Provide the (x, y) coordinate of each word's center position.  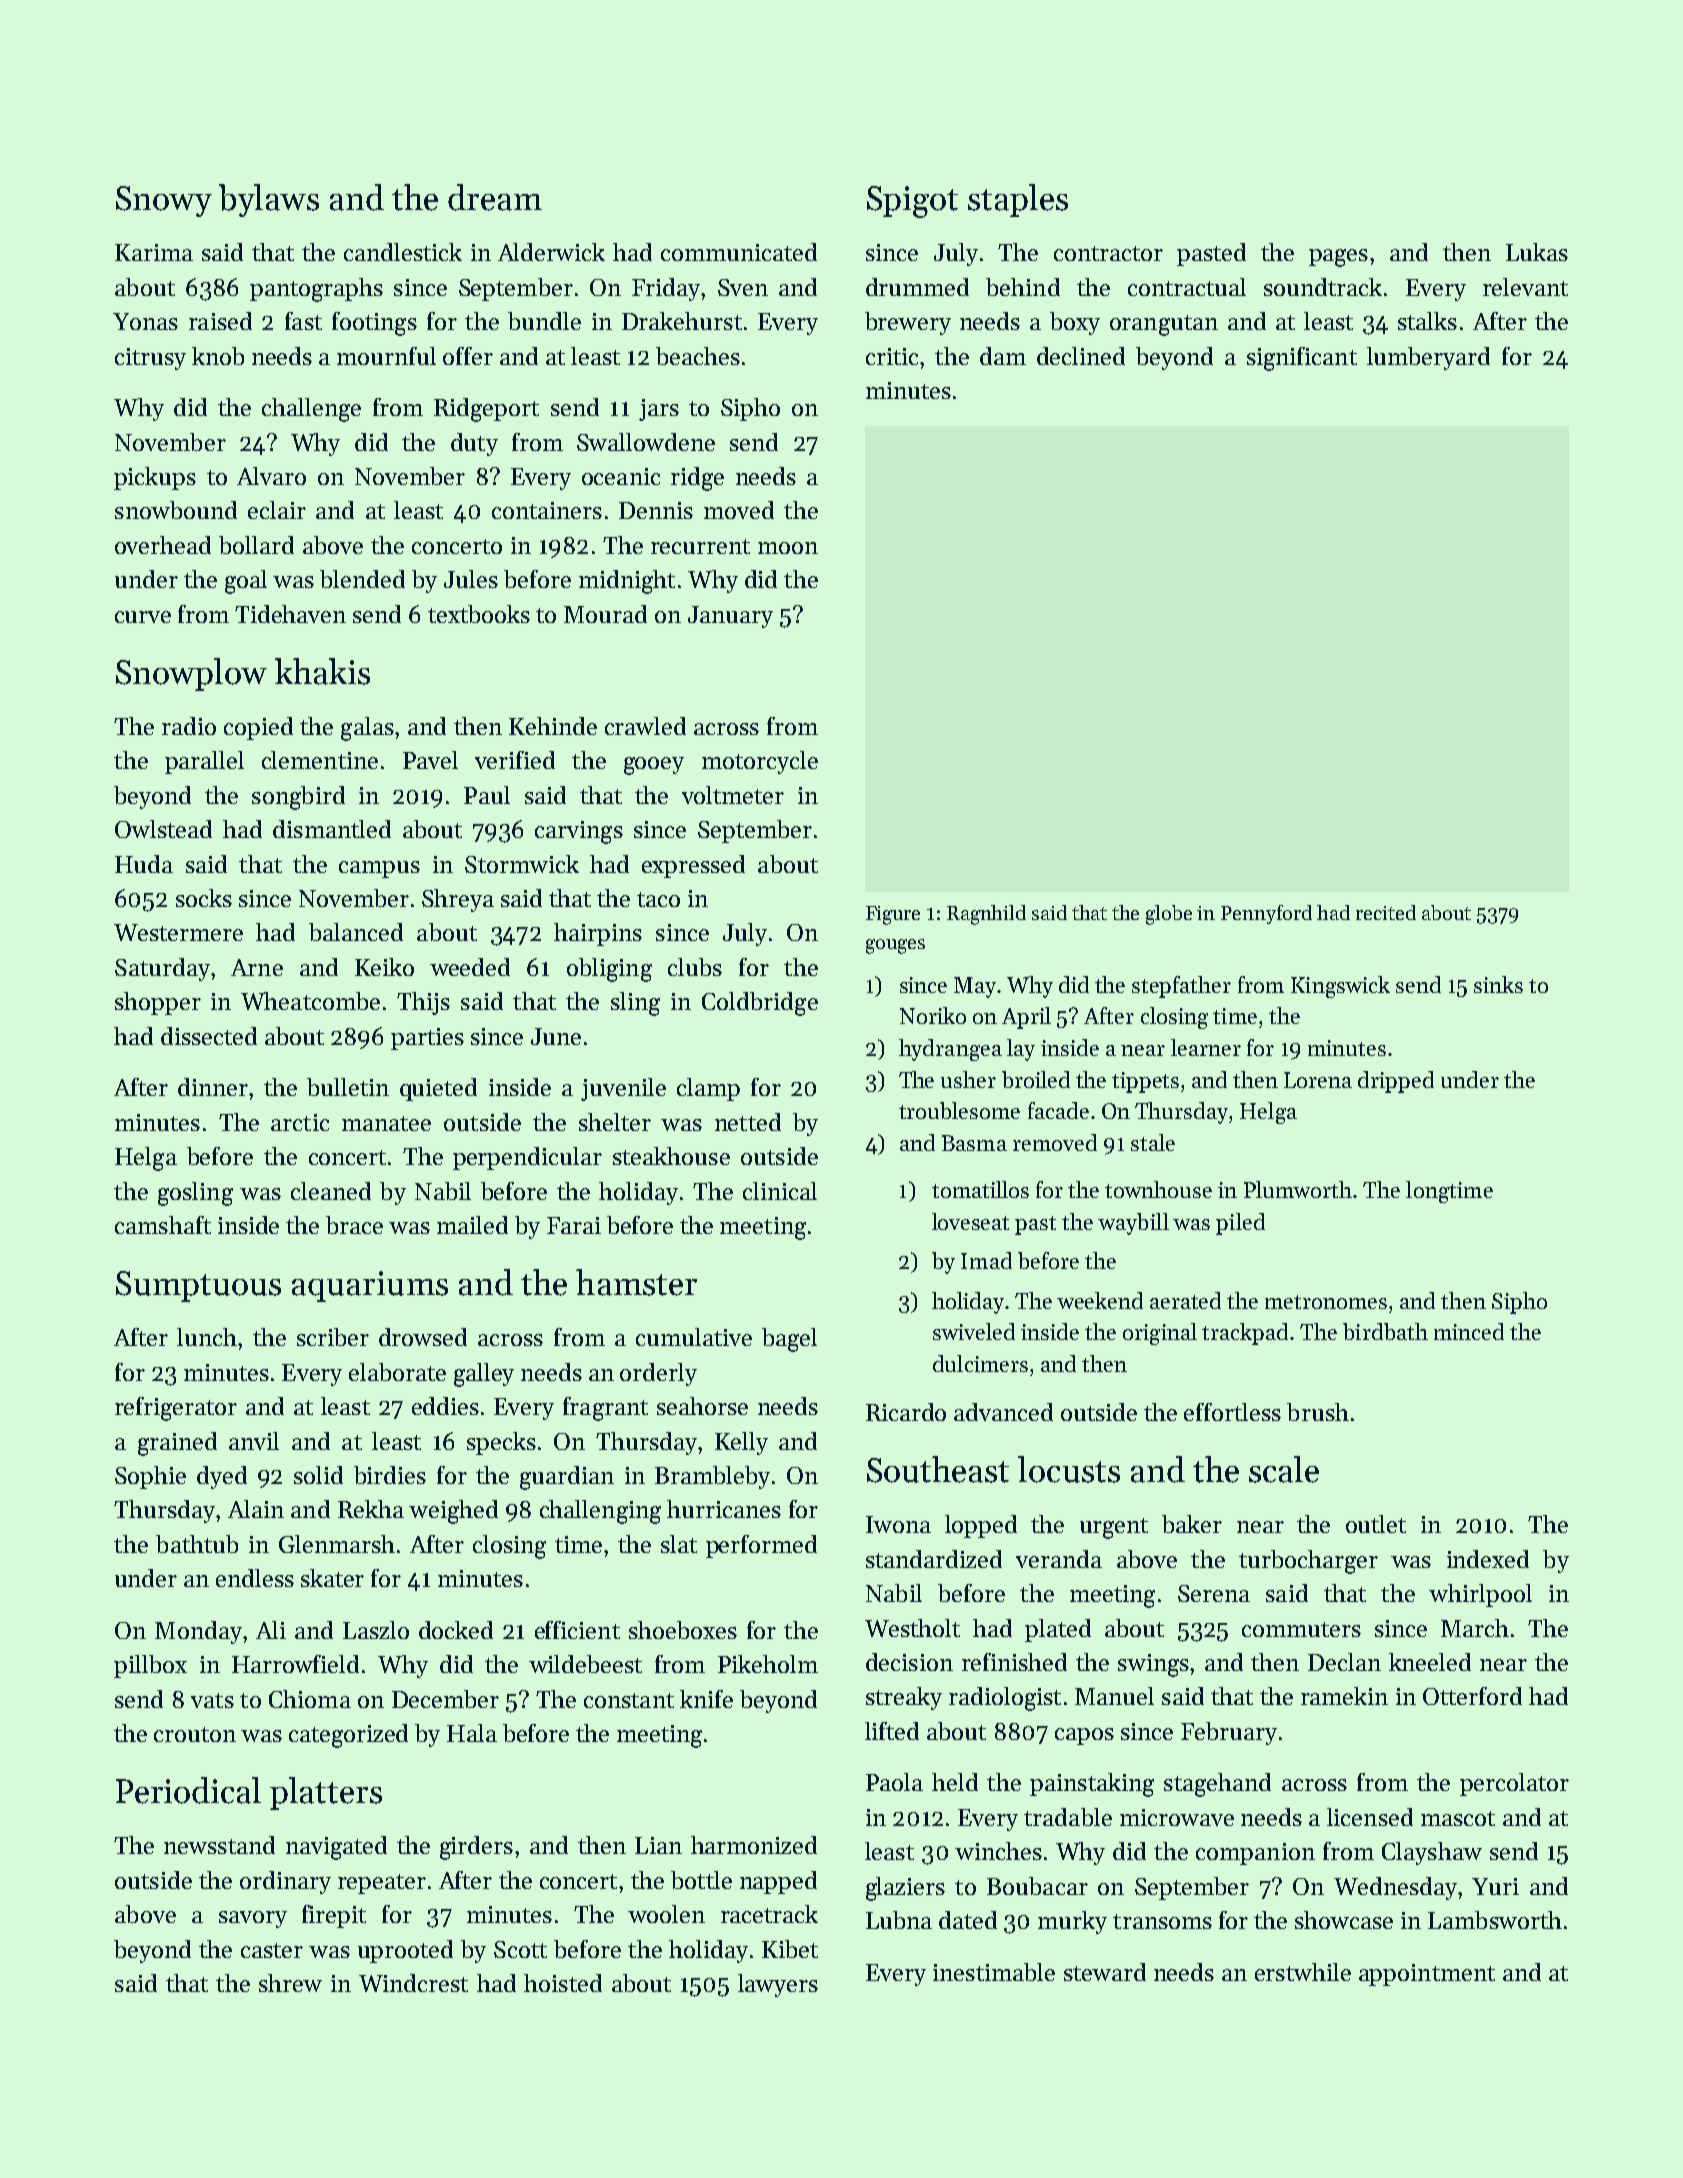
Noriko (933, 1015)
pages (1338, 258)
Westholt (912, 1628)
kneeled (1430, 1662)
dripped (1396, 1082)
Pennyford (1266, 914)
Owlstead (163, 829)
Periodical (188, 1790)
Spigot (912, 202)
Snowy (164, 201)
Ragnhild (986, 915)
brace (354, 1225)
